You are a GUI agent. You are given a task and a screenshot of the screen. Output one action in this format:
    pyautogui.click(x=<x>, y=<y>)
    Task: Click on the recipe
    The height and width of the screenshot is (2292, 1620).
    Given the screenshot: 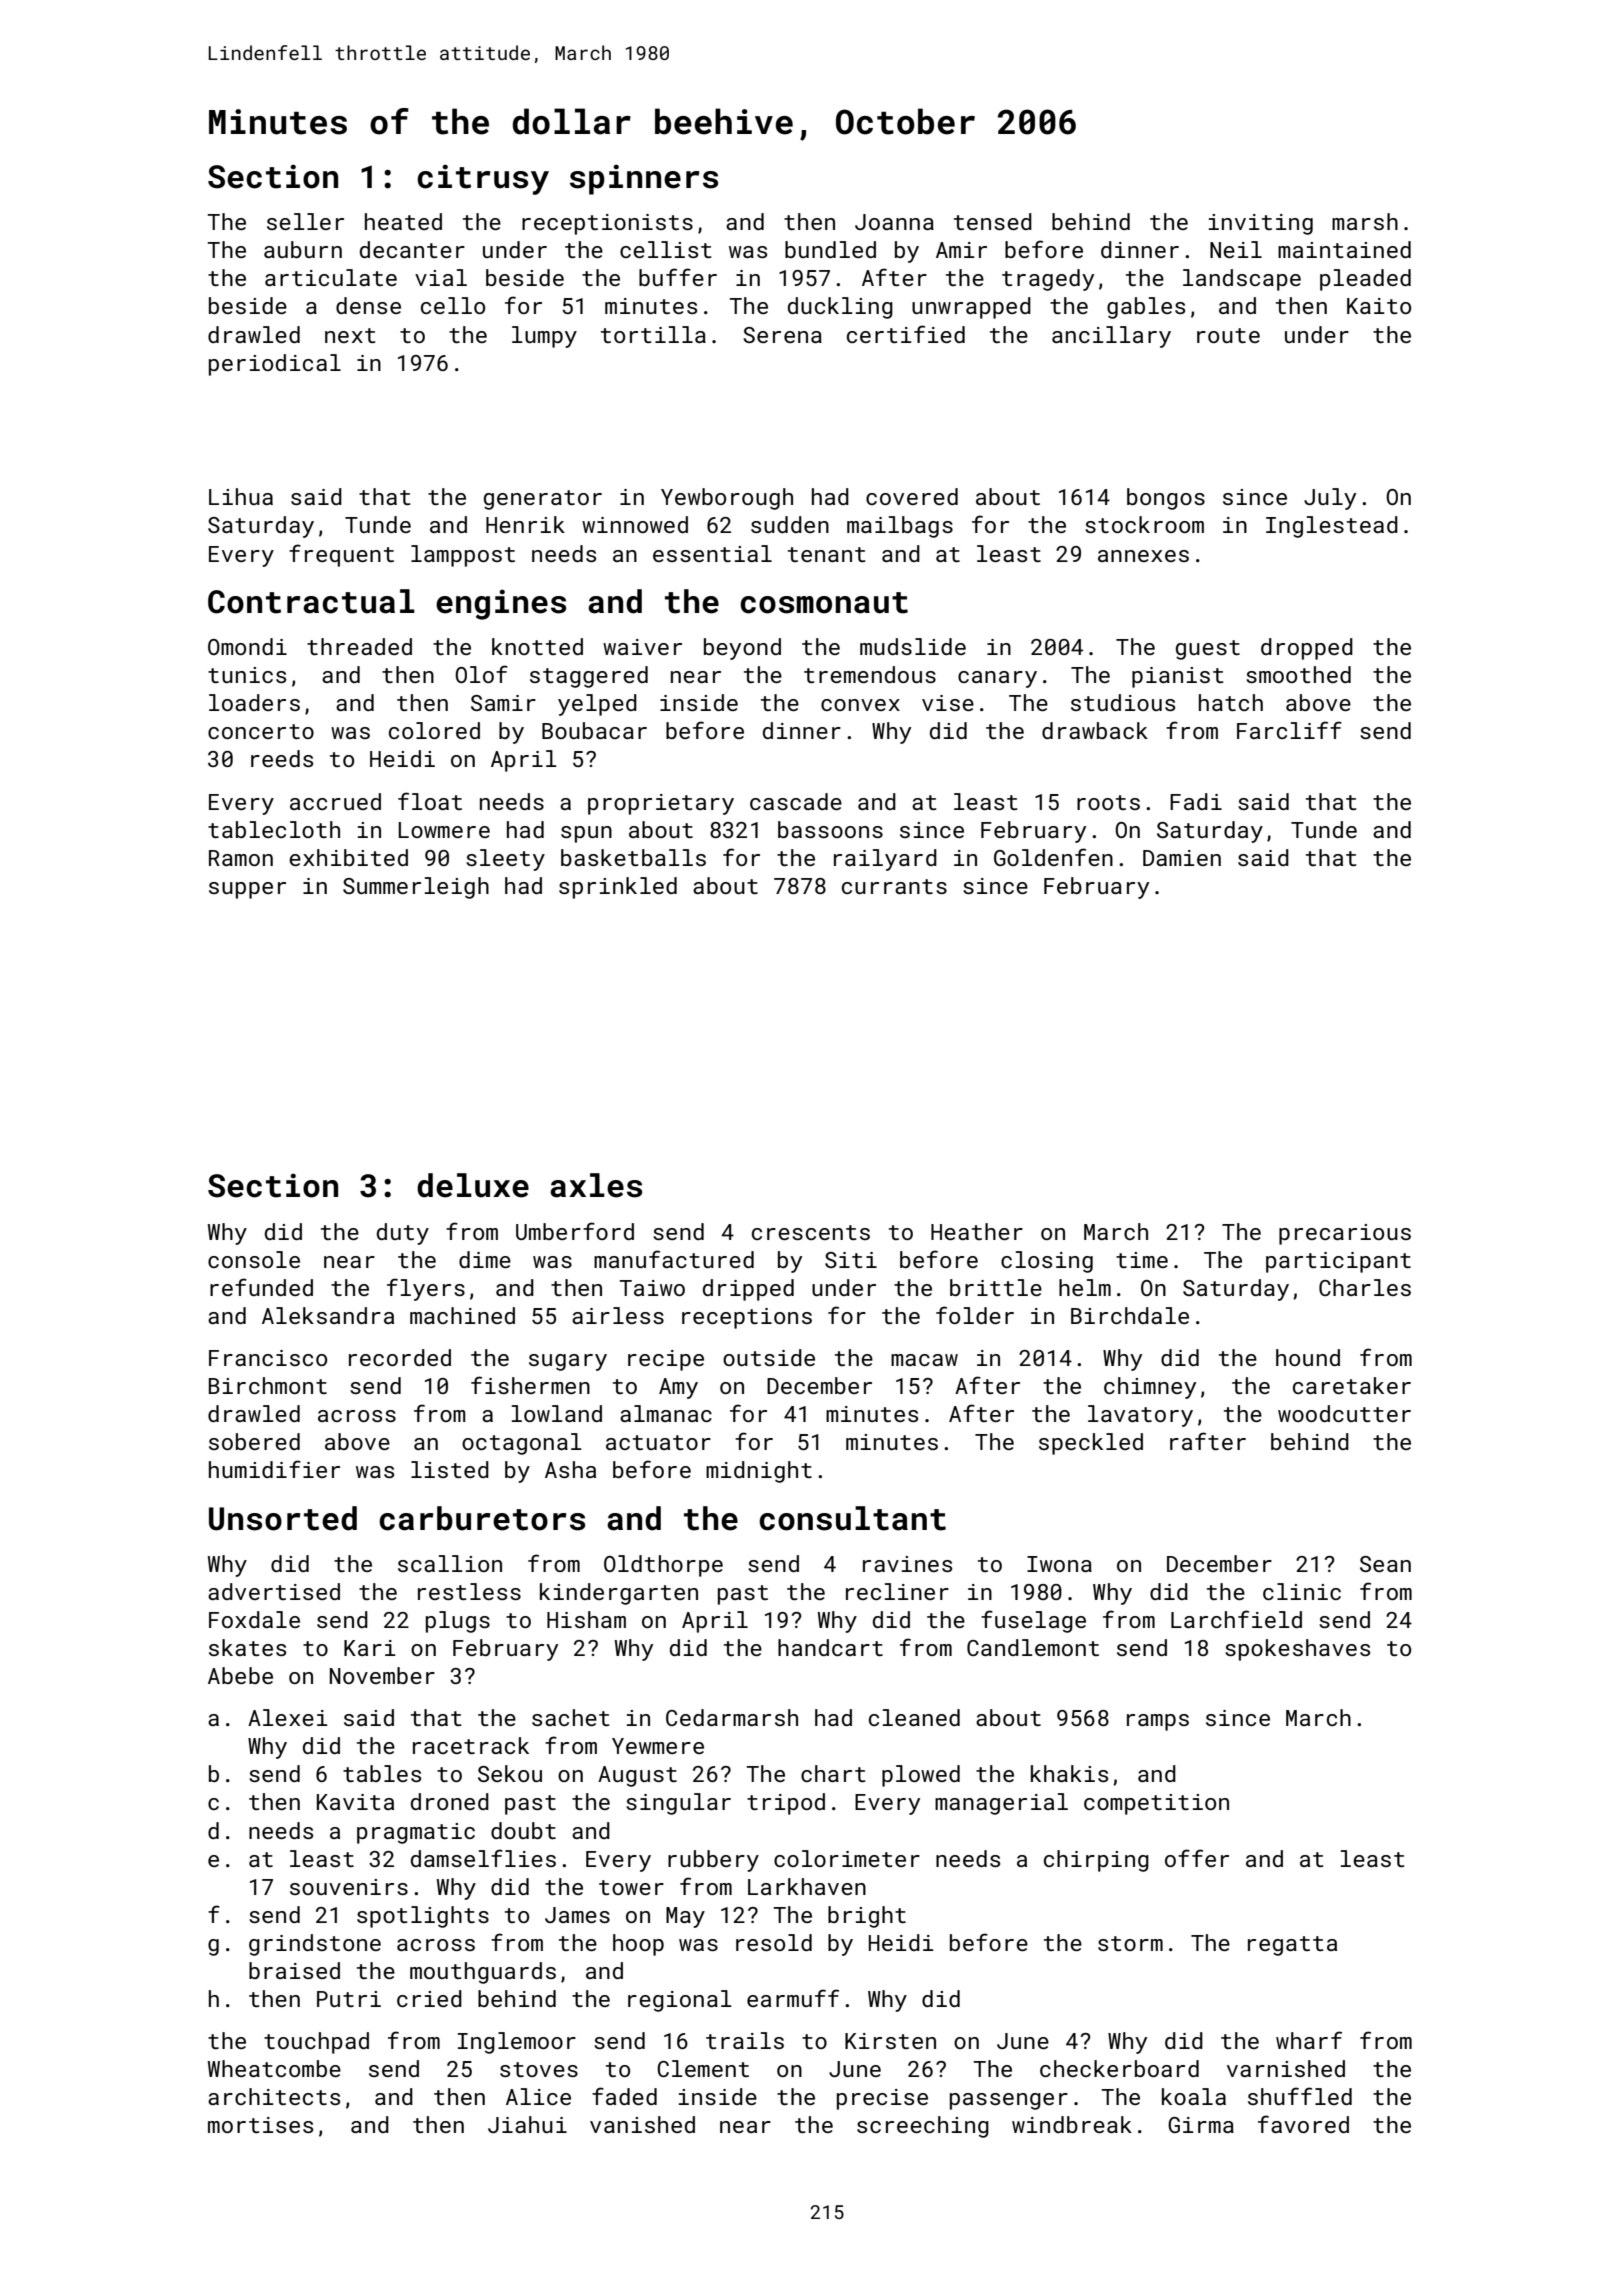 What is the action you would take?
    pyautogui.click(x=666, y=1360)
